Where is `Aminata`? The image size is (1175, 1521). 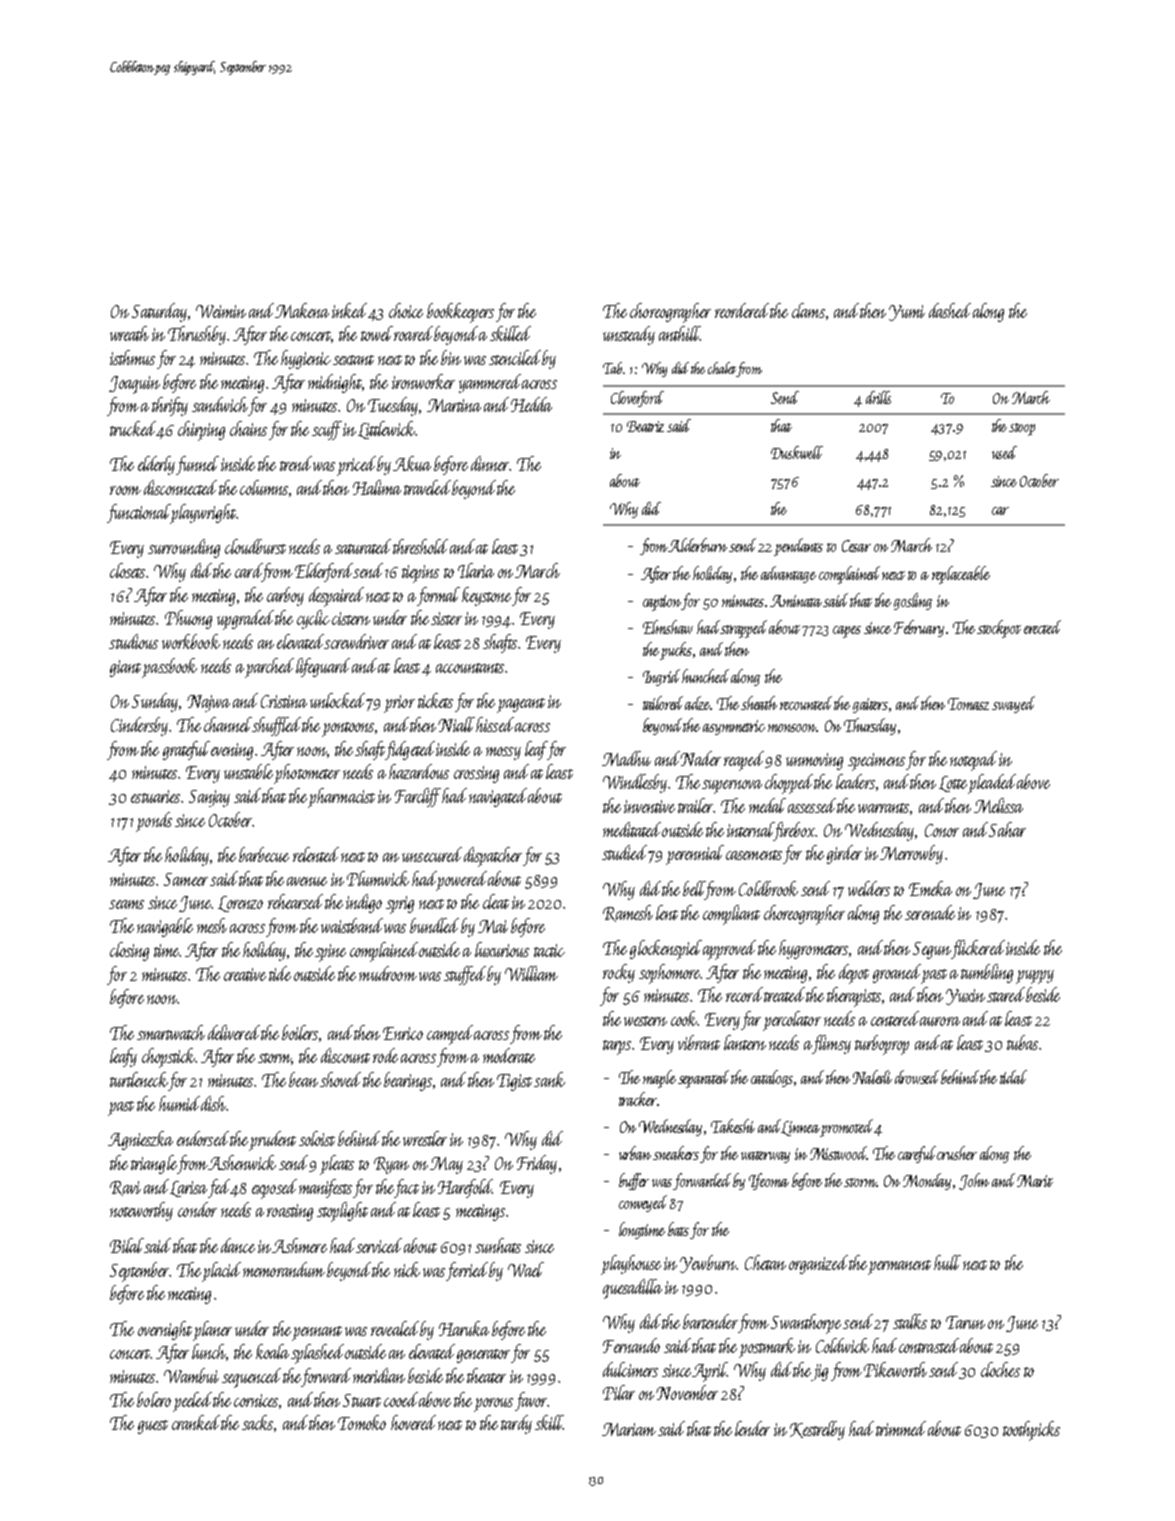
Aminata is located at coordinates (797, 601).
